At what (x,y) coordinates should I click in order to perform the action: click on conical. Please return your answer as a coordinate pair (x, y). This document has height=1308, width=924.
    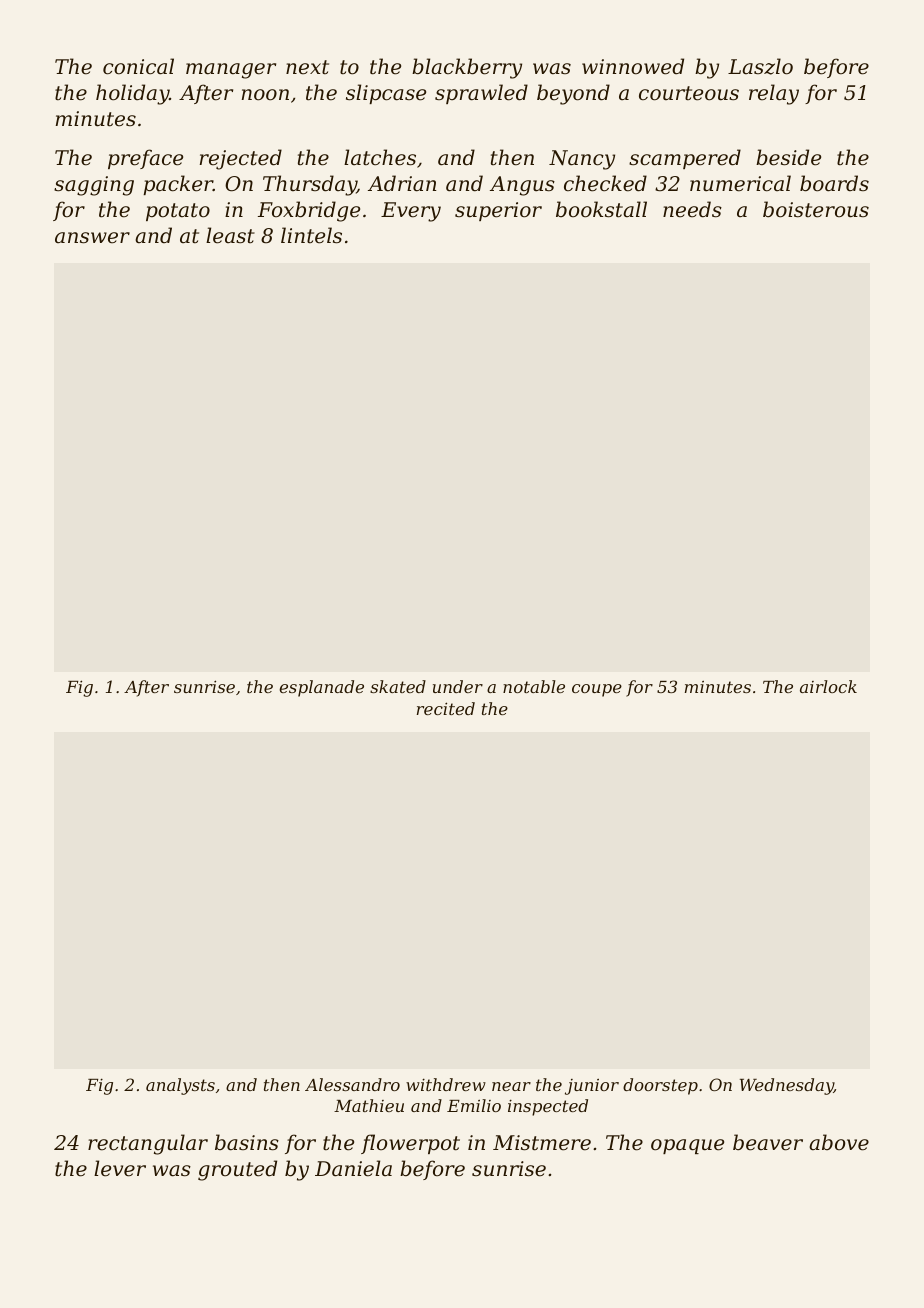
    Looking at the image, I should click on (138, 66).
